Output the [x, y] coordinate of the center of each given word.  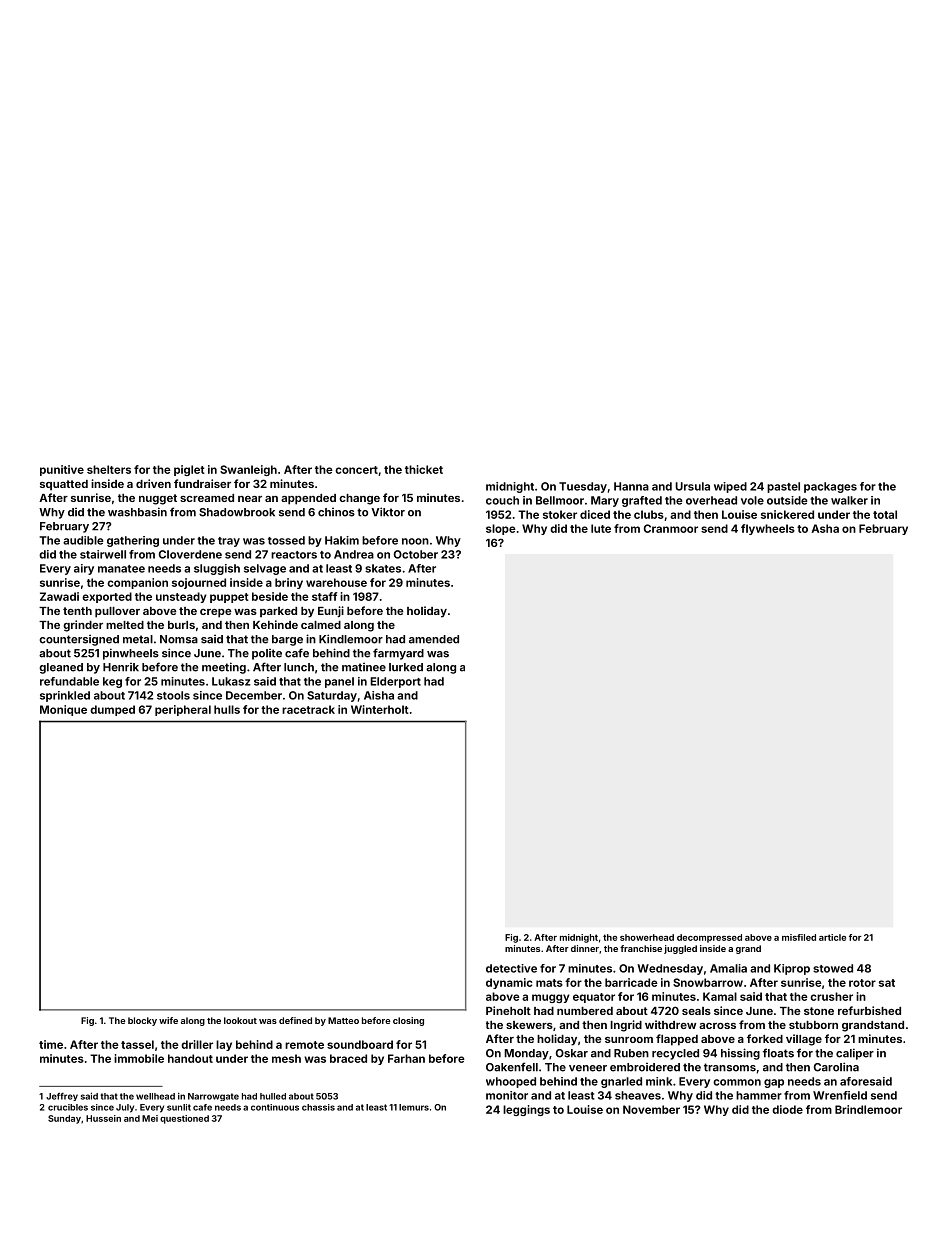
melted [125, 625]
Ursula [692, 486]
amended [434, 639]
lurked [406, 667]
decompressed [709, 938]
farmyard [398, 654]
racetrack [308, 709]
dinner [585, 948]
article [832, 937]
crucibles [68, 1107]
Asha [825, 528]
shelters [109, 469]
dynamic [509, 983]
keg [112, 682]
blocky [142, 1021]
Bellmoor [560, 500]
